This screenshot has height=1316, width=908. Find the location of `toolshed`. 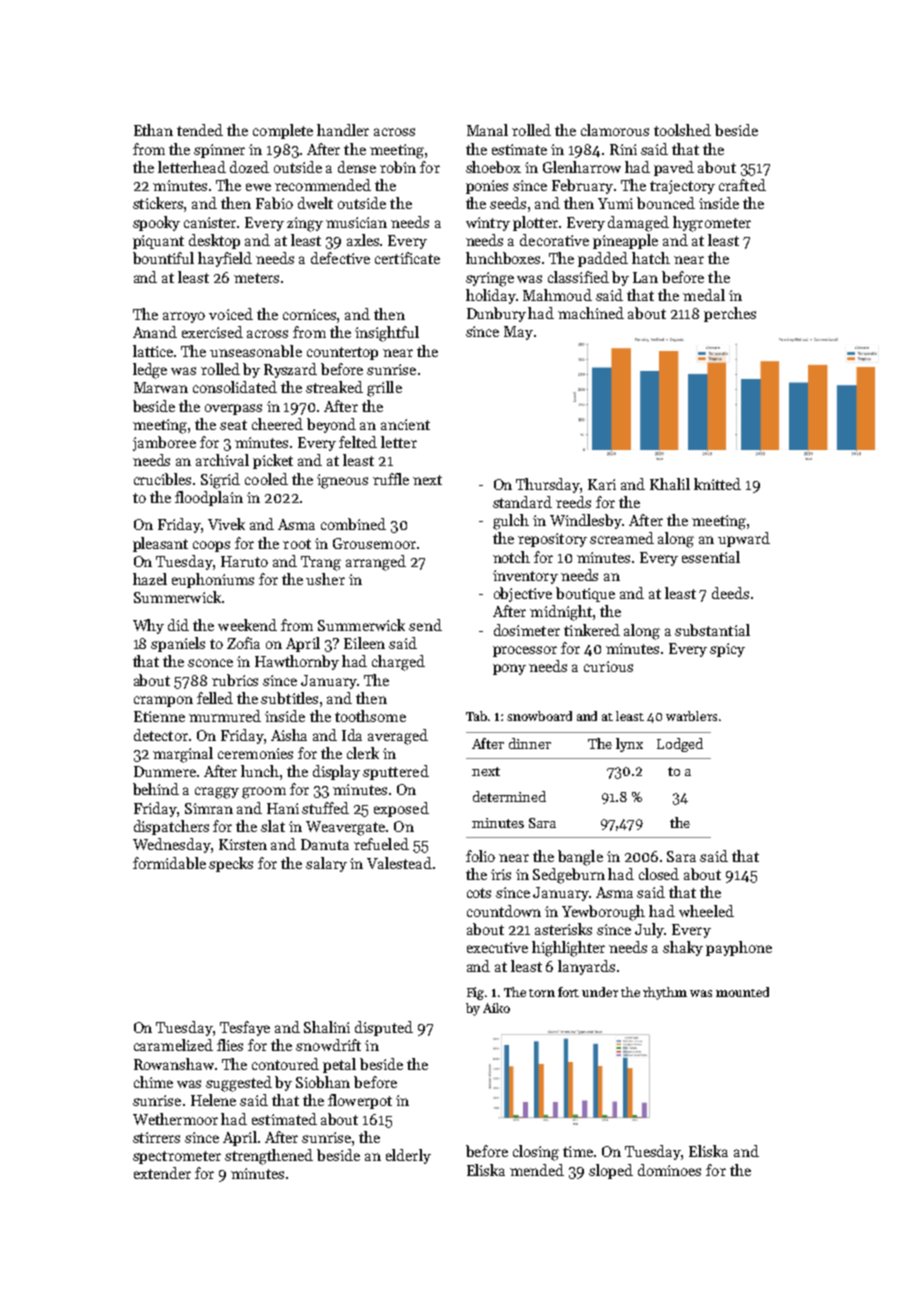

toolshed is located at coordinates (682, 130).
